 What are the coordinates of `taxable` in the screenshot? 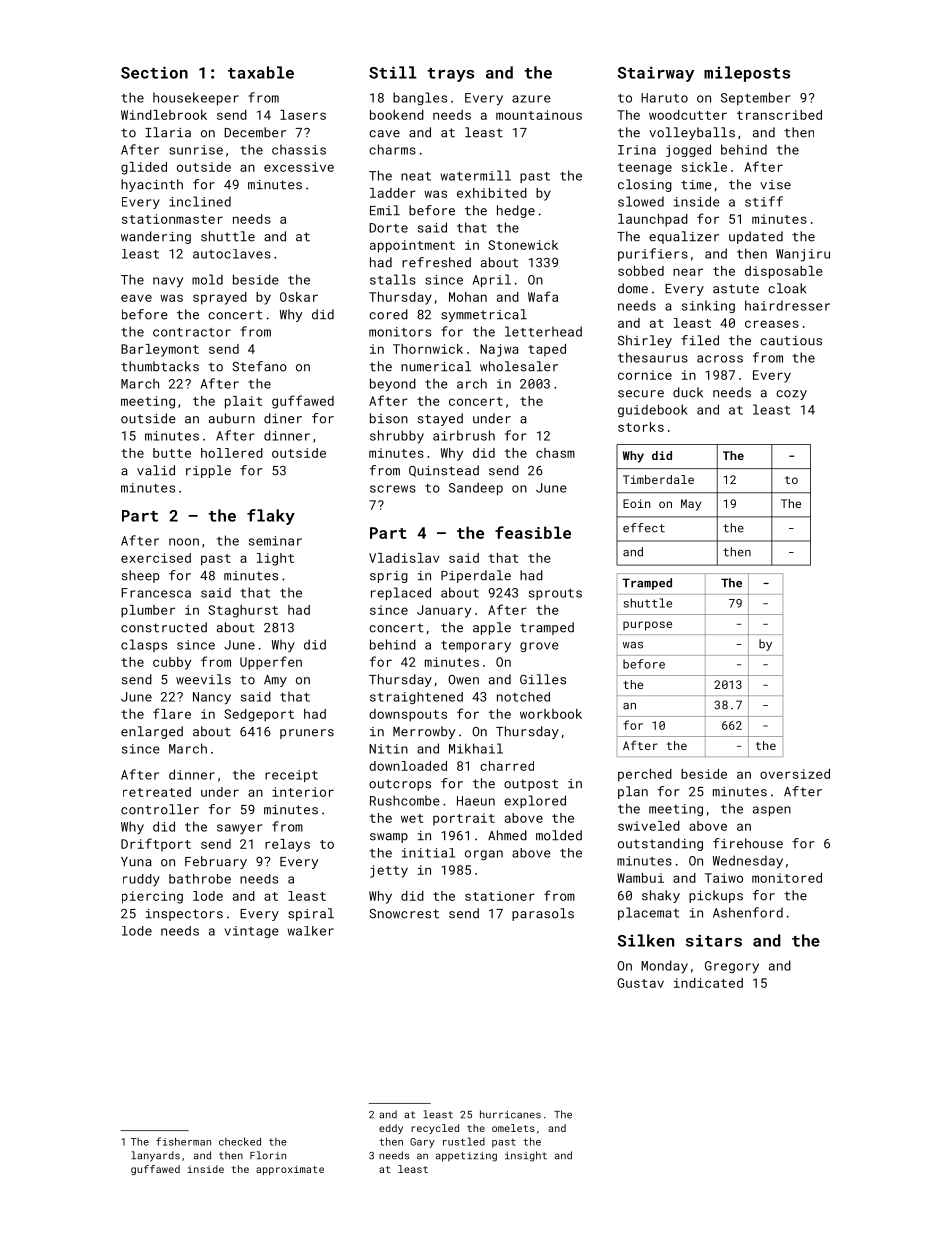 It's located at (261, 72).
